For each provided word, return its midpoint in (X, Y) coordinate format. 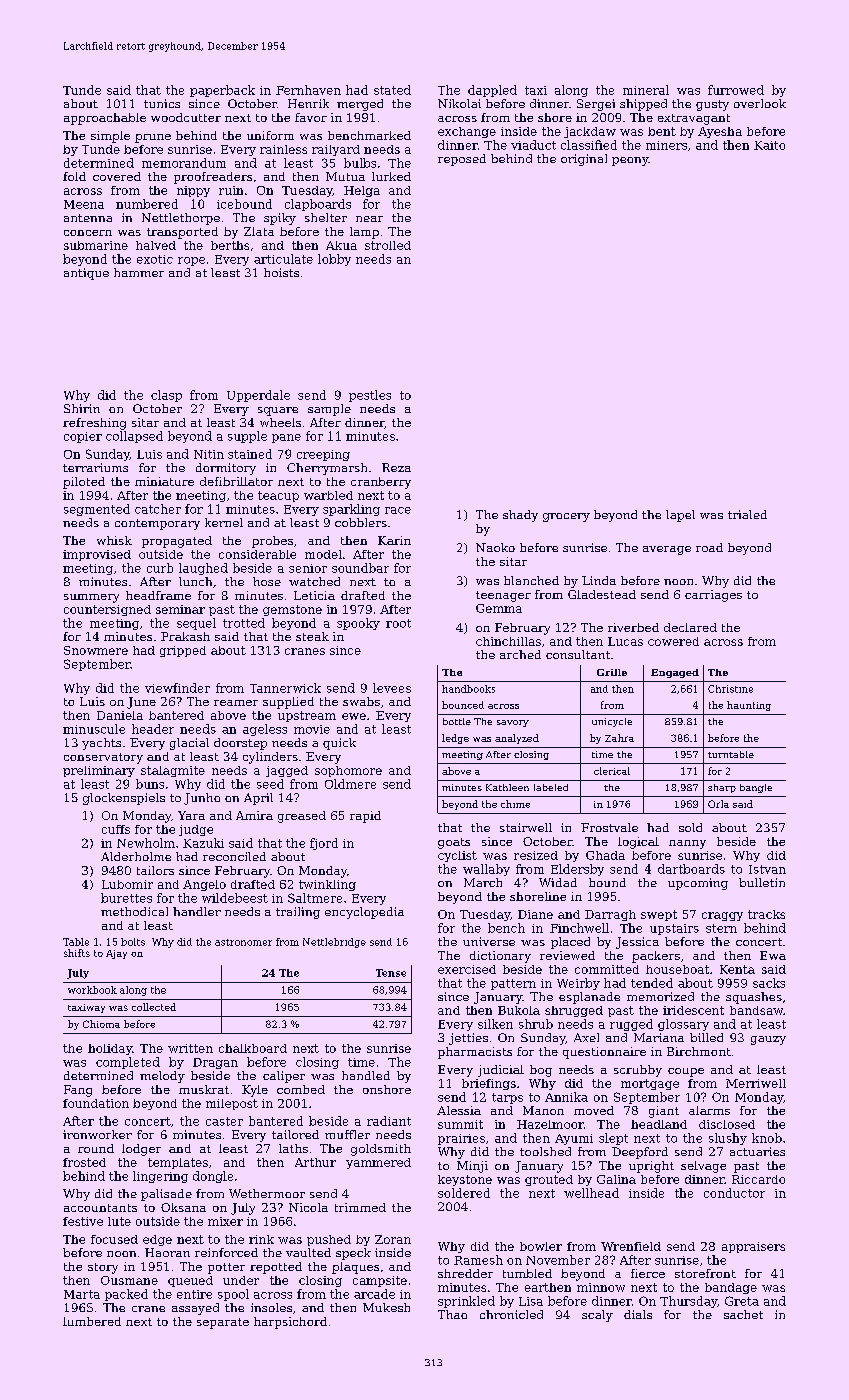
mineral (646, 90)
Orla (718, 804)
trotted (244, 623)
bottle (457, 721)
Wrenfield (631, 1246)
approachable (105, 119)
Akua (341, 245)
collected (154, 1007)
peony (630, 161)
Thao (452, 1314)
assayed (195, 1309)
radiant (389, 1121)
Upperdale (258, 396)
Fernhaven (308, 90)
